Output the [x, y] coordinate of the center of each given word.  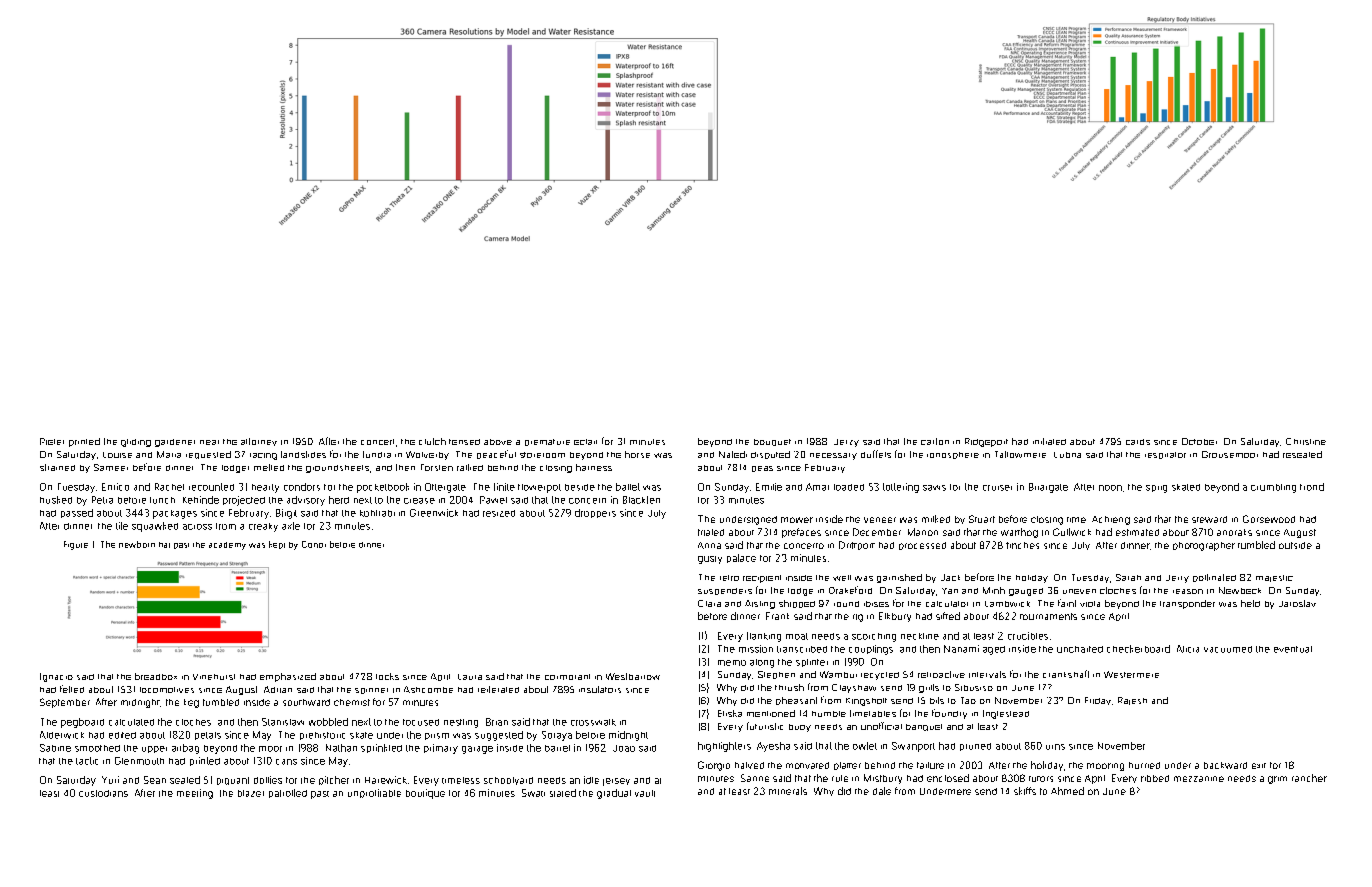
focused [421, 722]
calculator [947, 604]
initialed [1049, 441]
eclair [585, 442]
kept [277, 545]
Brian [497, 722]
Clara [709, 603]
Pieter [52, 441]
